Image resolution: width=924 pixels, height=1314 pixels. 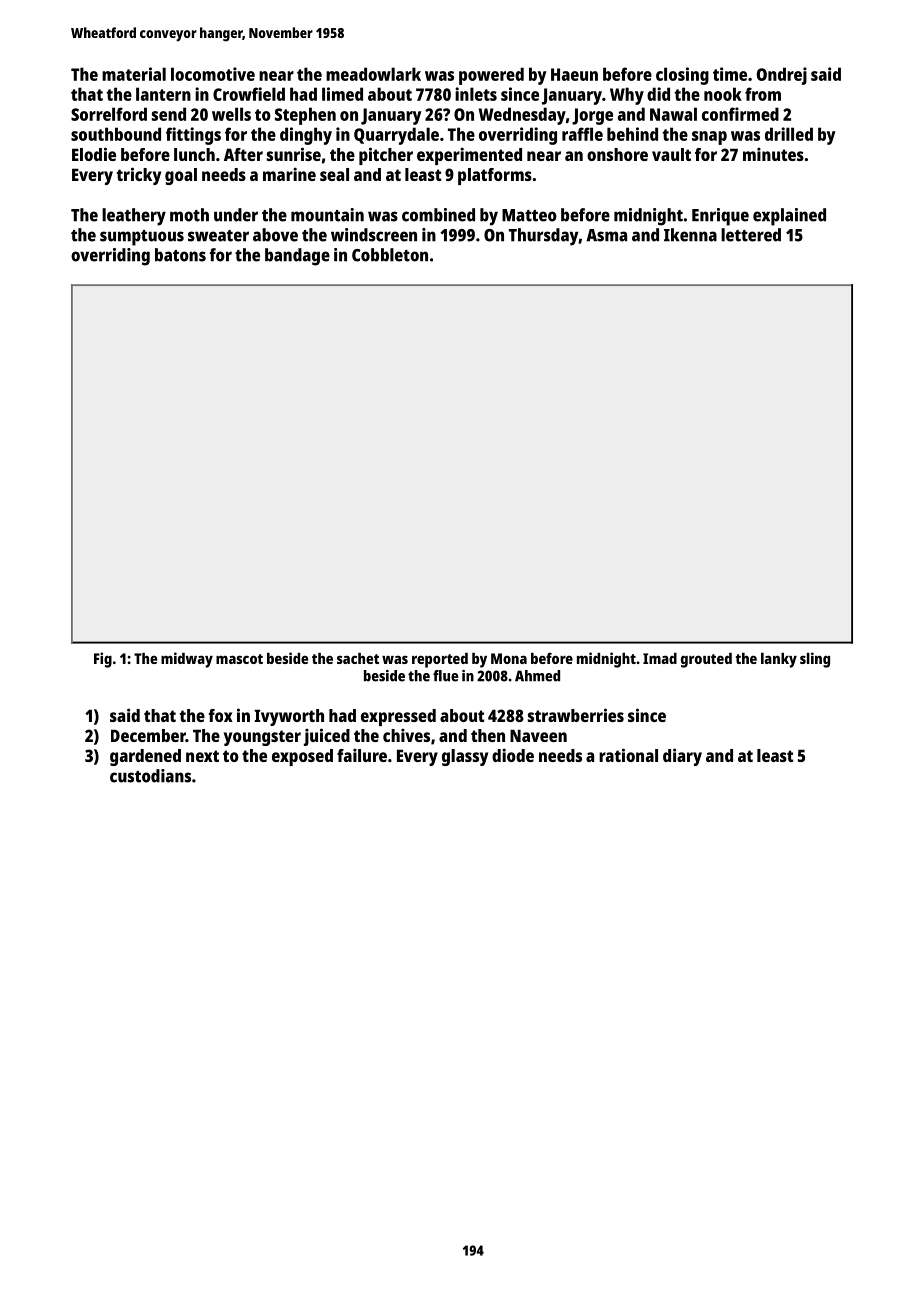 What do you see at coordinates (537, 676) in the screenshot?
I see `Ahmed` at bounding box center [537, 676].
